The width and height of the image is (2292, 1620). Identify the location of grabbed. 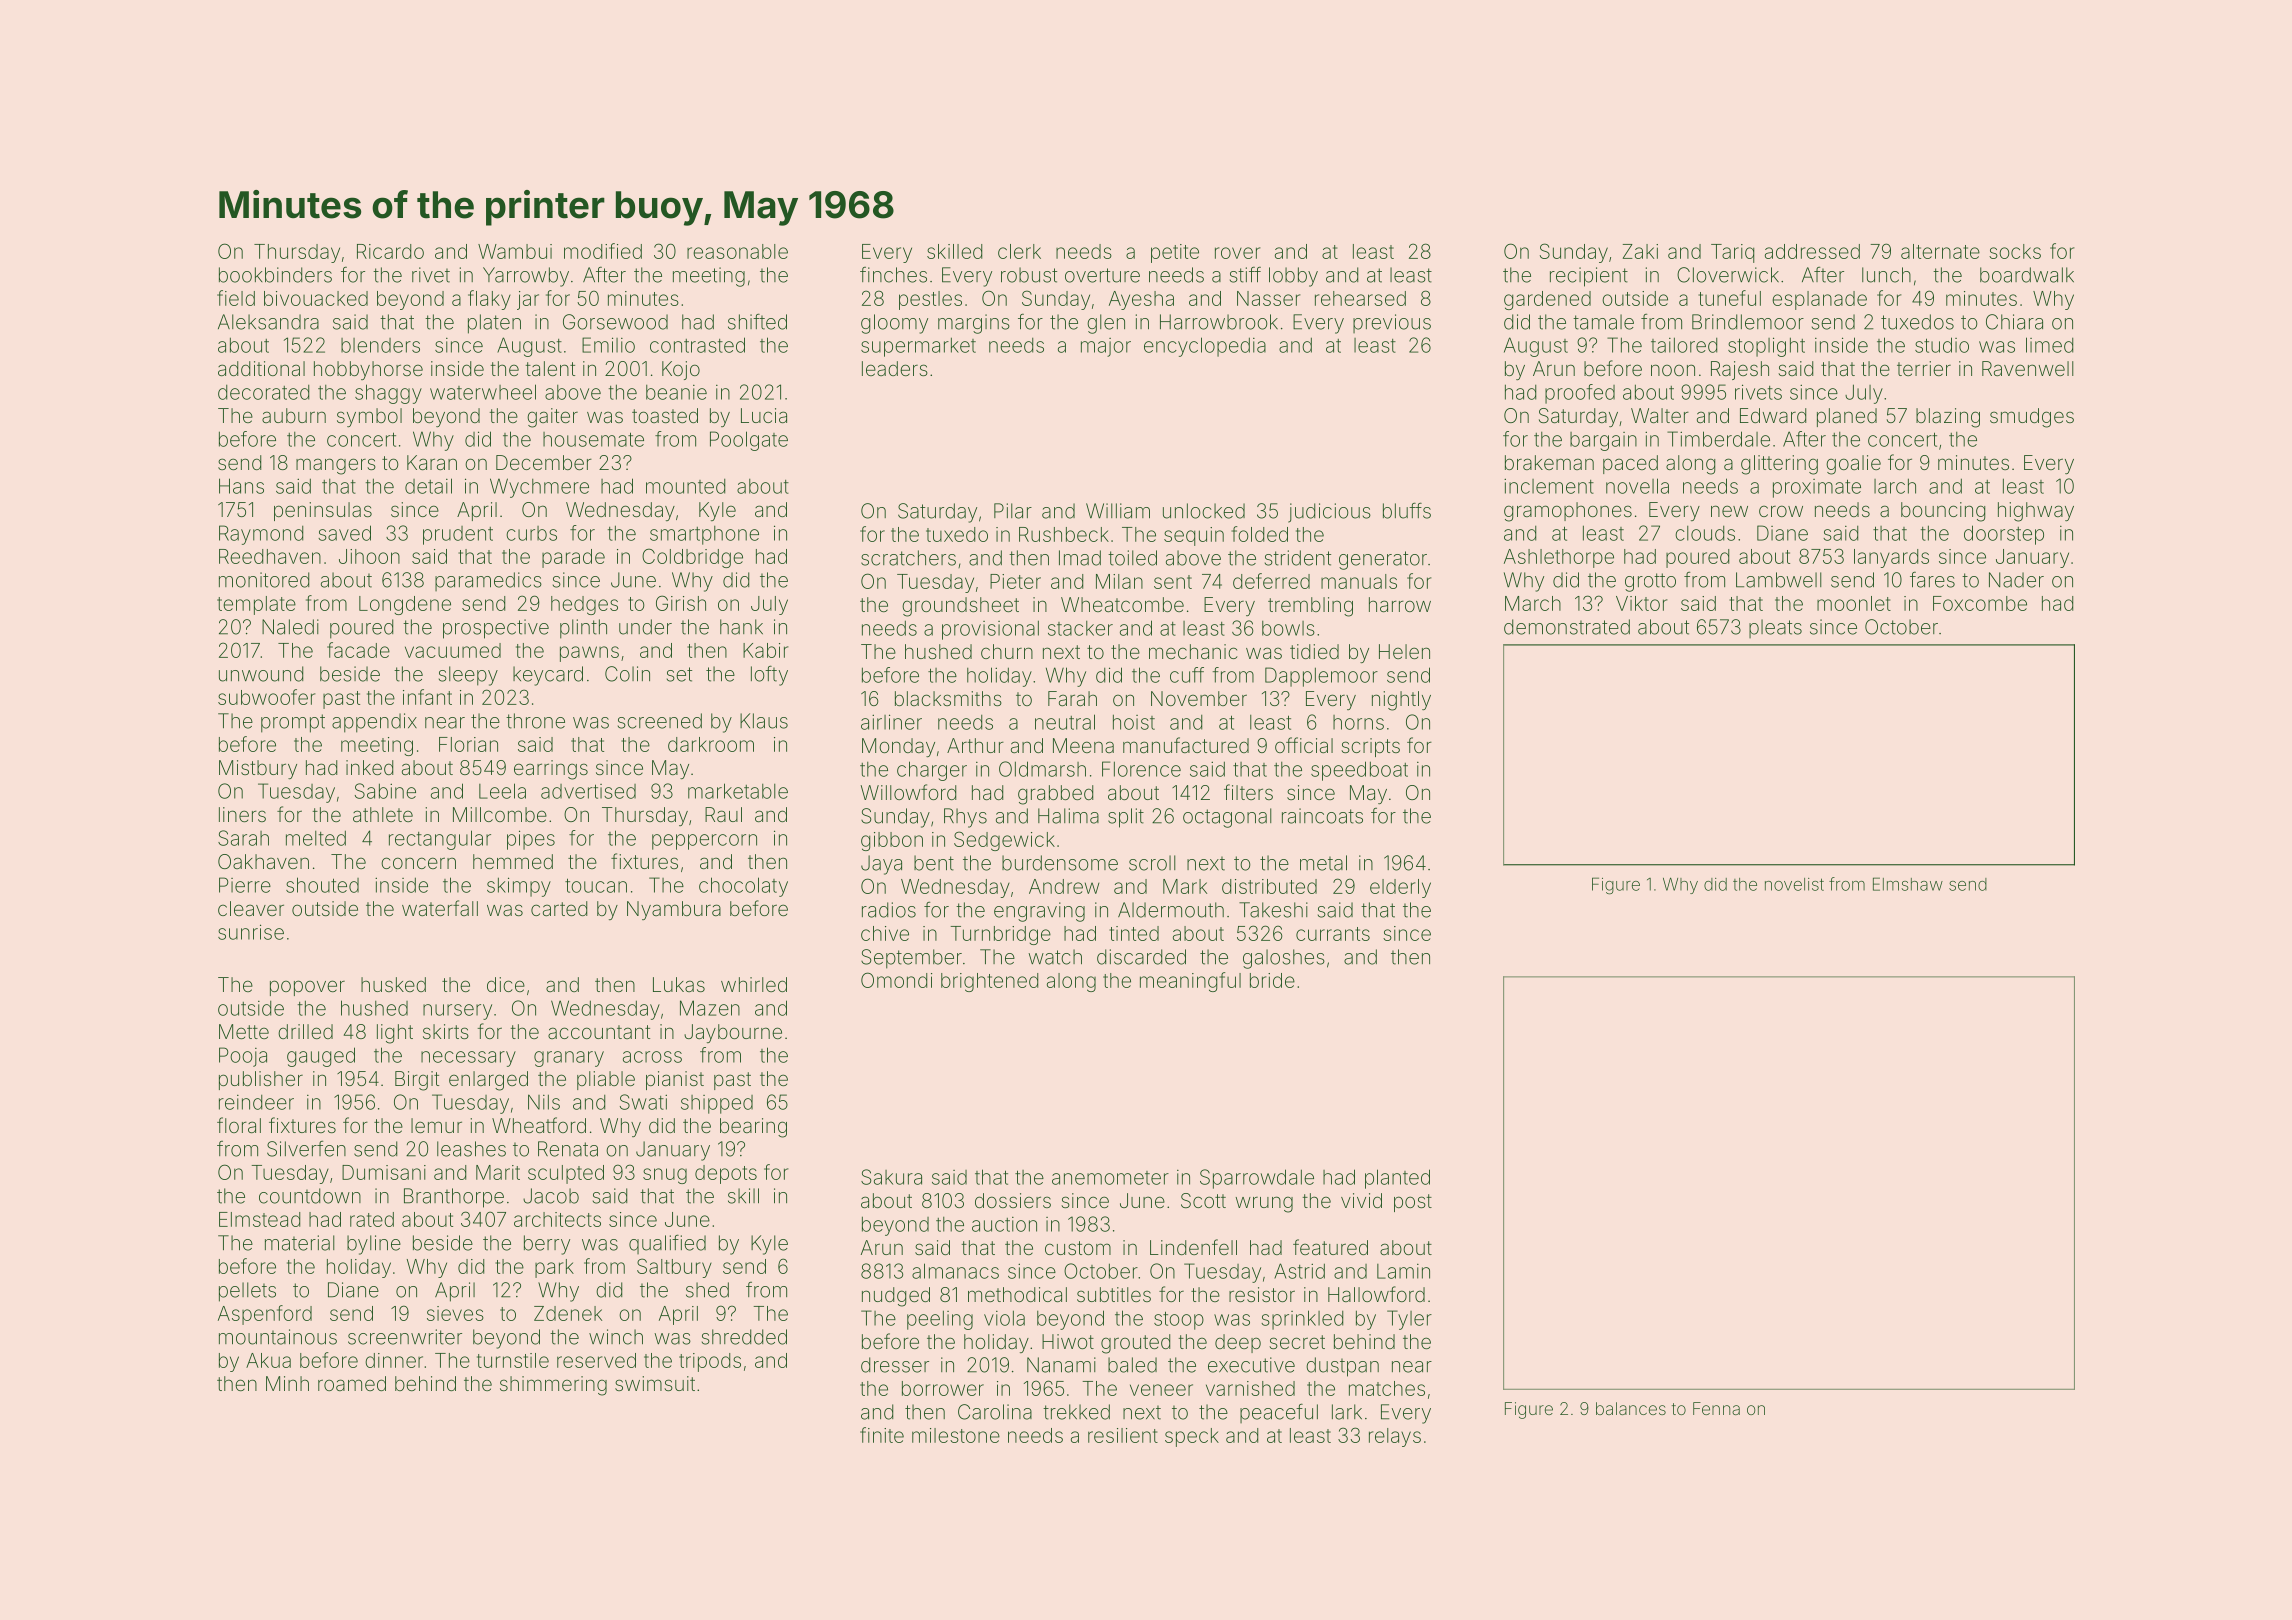
(1055, 795).
